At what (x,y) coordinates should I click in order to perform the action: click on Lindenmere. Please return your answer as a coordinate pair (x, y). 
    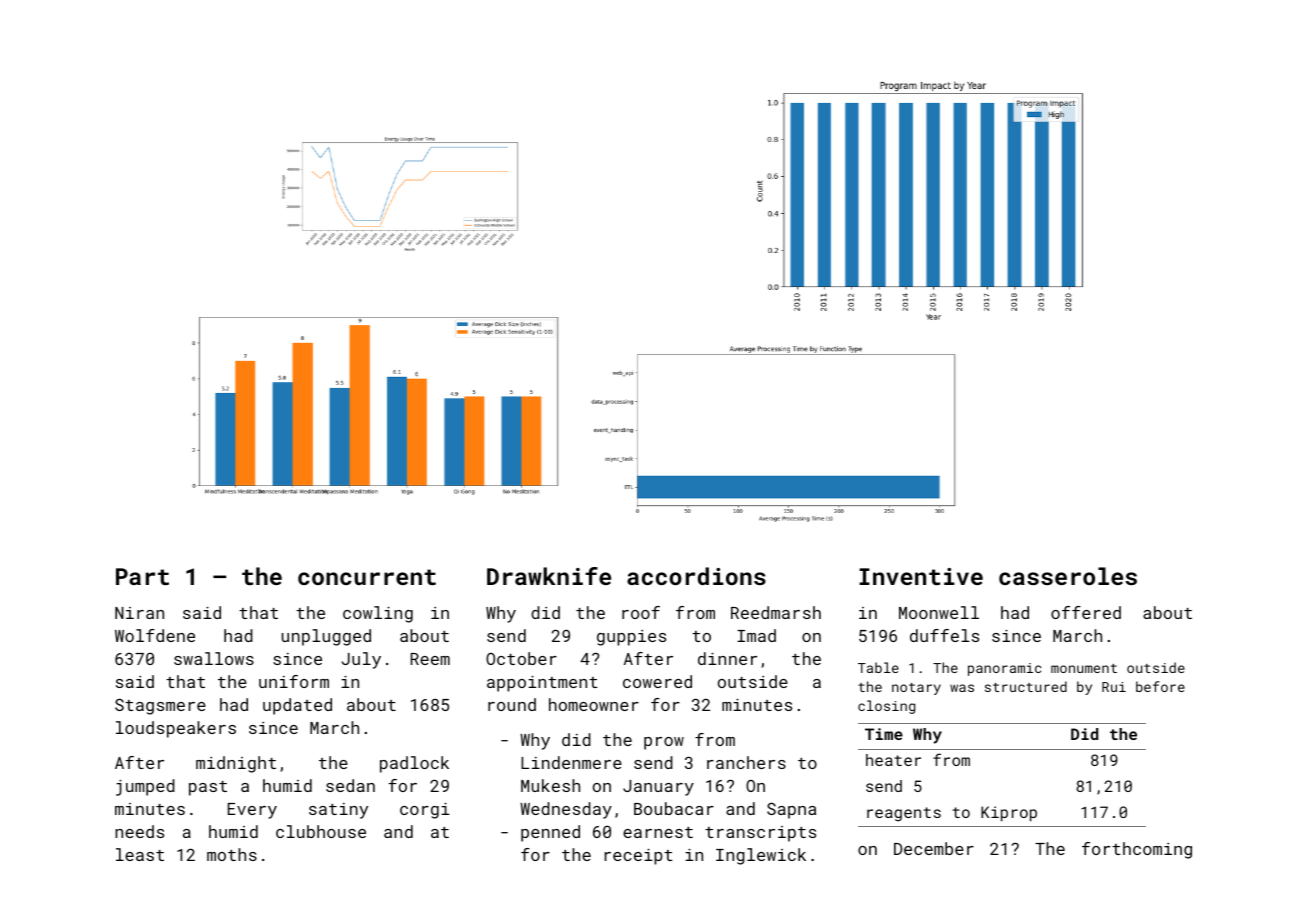
    Looking at the image, I should click on (571, 762).
